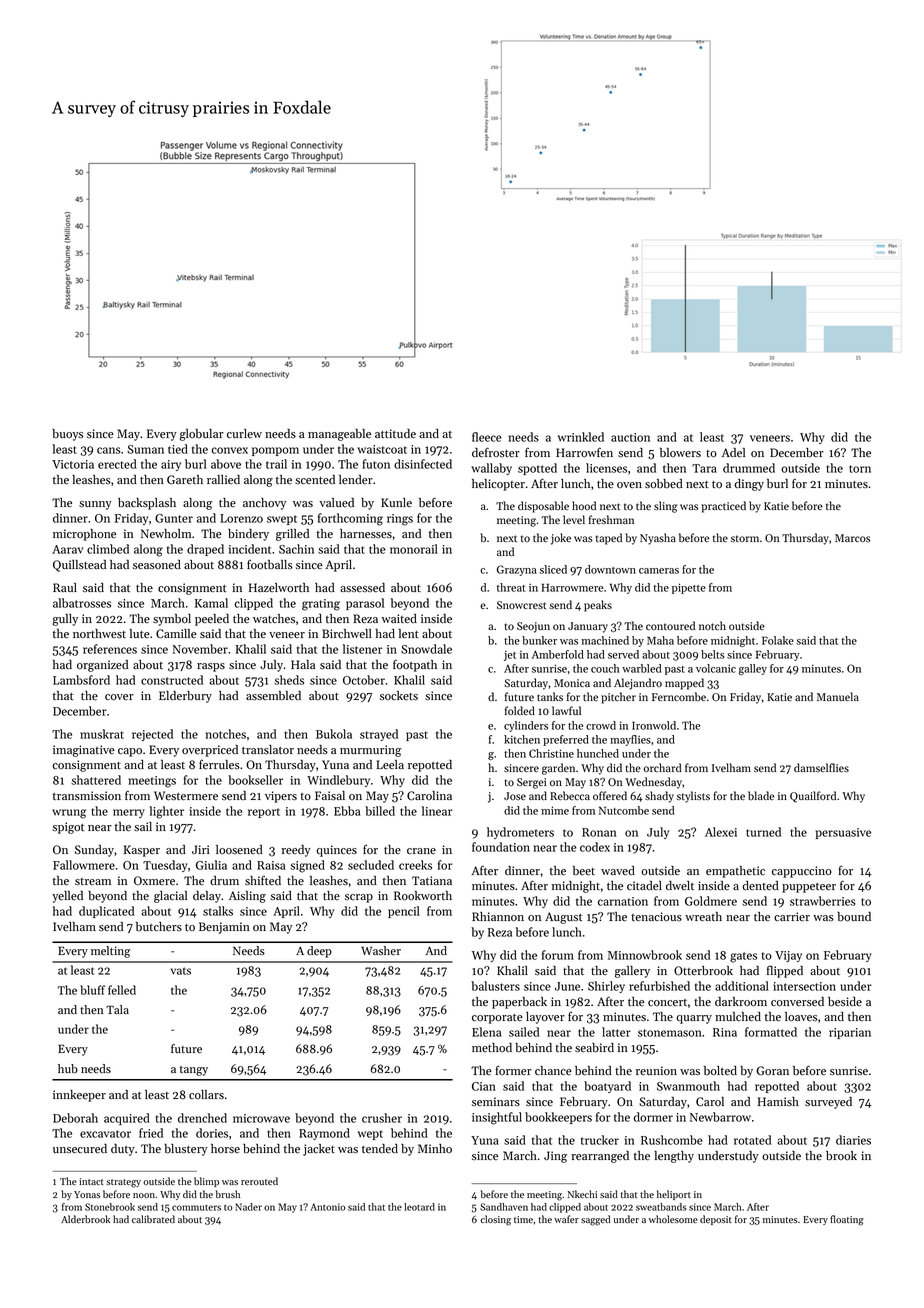  What do you see at coordinates (520, 710) in the screenshot?
I see `folded` at bounding box center [520, 710].
